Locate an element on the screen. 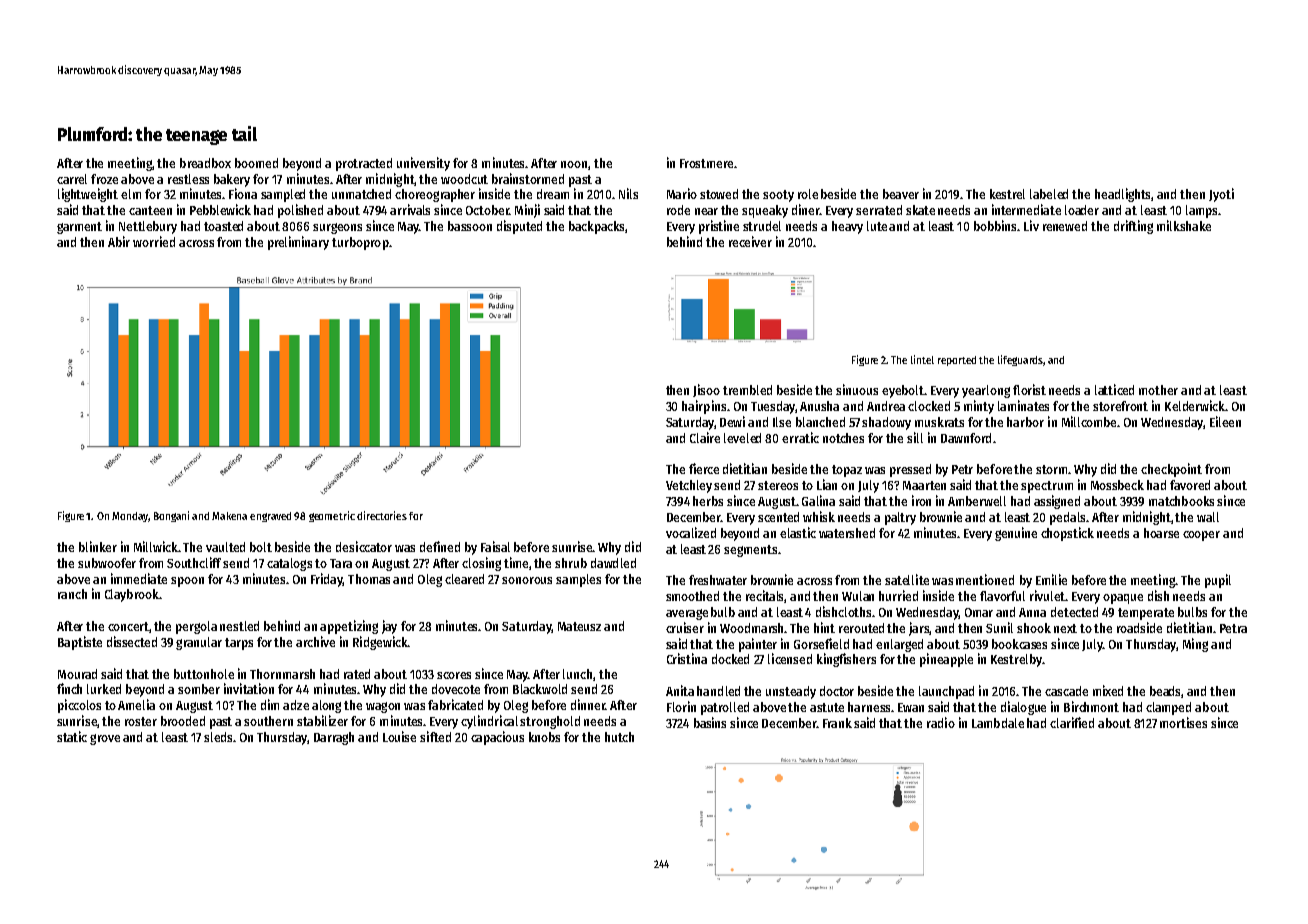 This screenshot has height=924, width=1308. mortises is located at coordinates (1183, 722).
